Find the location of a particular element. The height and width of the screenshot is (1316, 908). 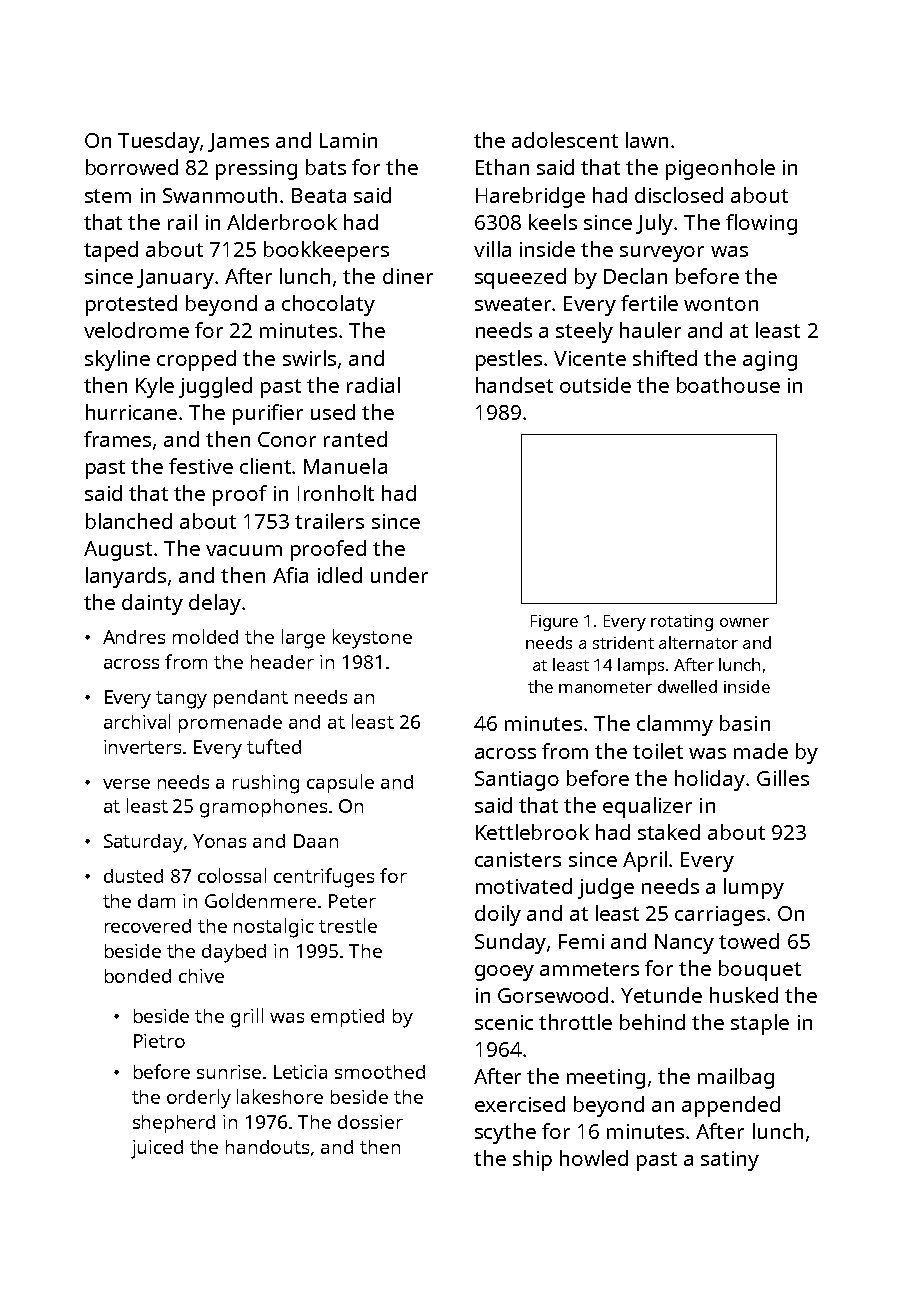

Nancy is located at coordinates (684, 944).
